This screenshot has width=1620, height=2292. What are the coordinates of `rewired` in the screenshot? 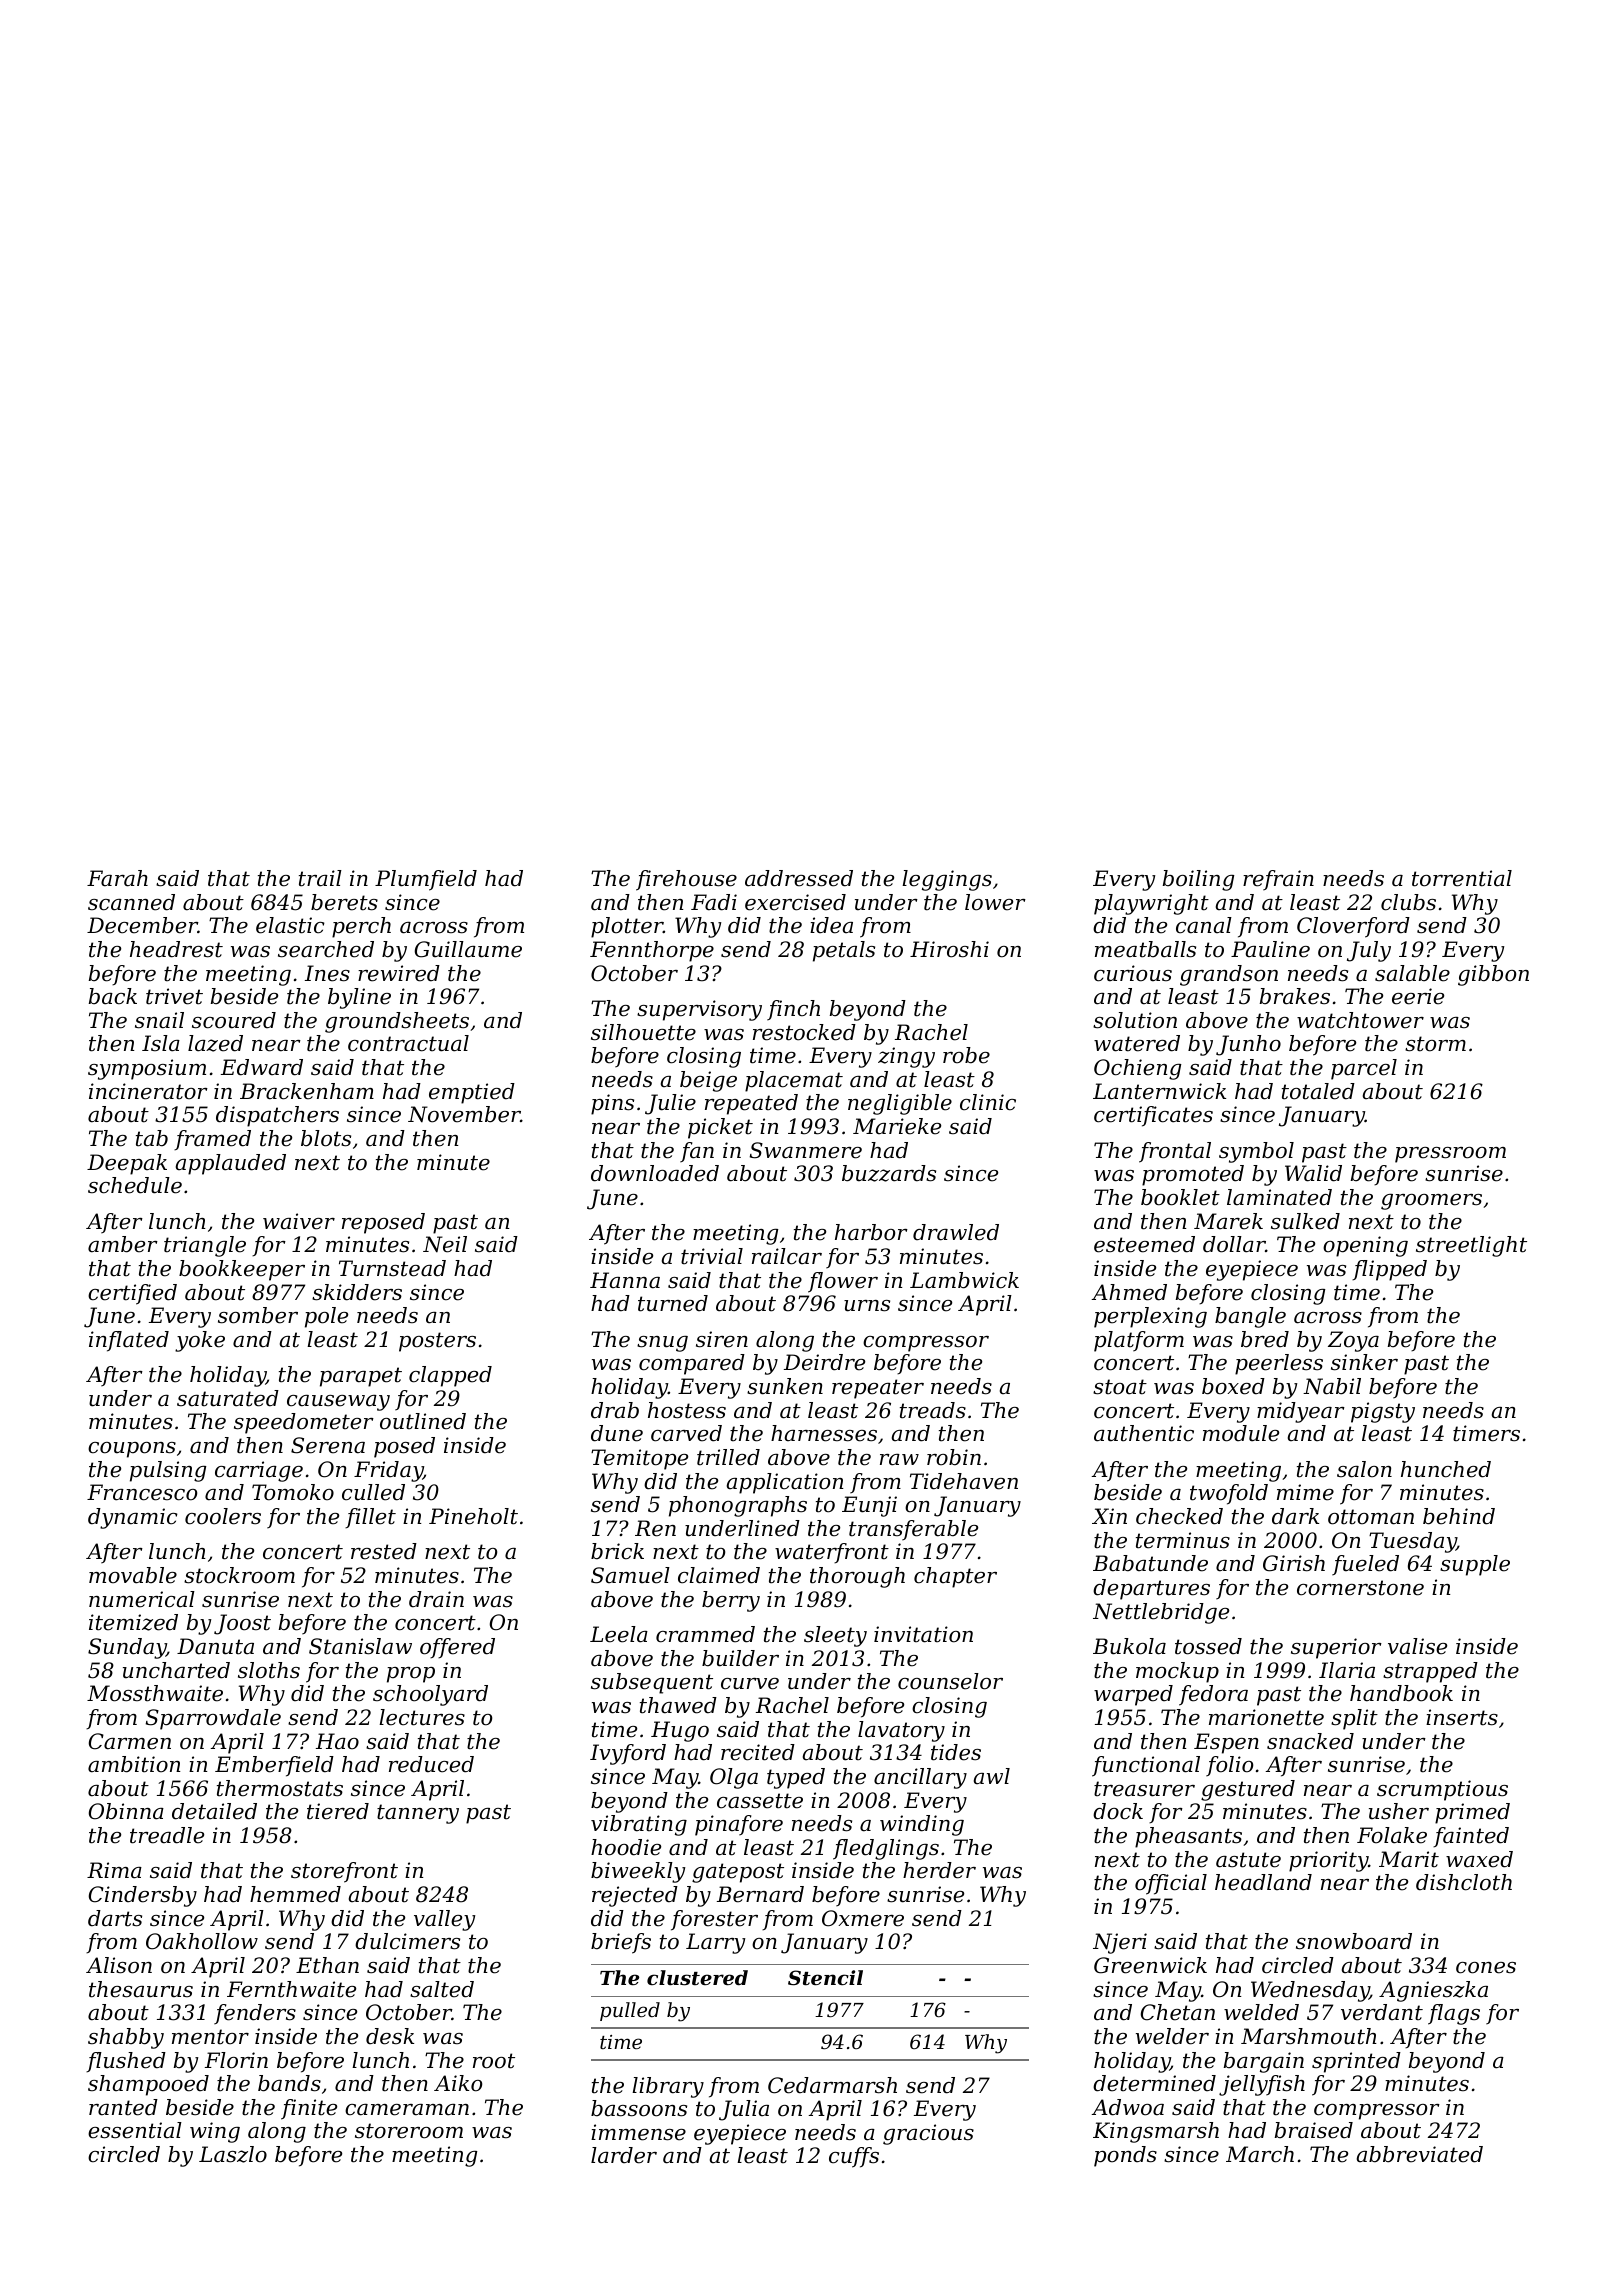 It's located at (399, 973).
